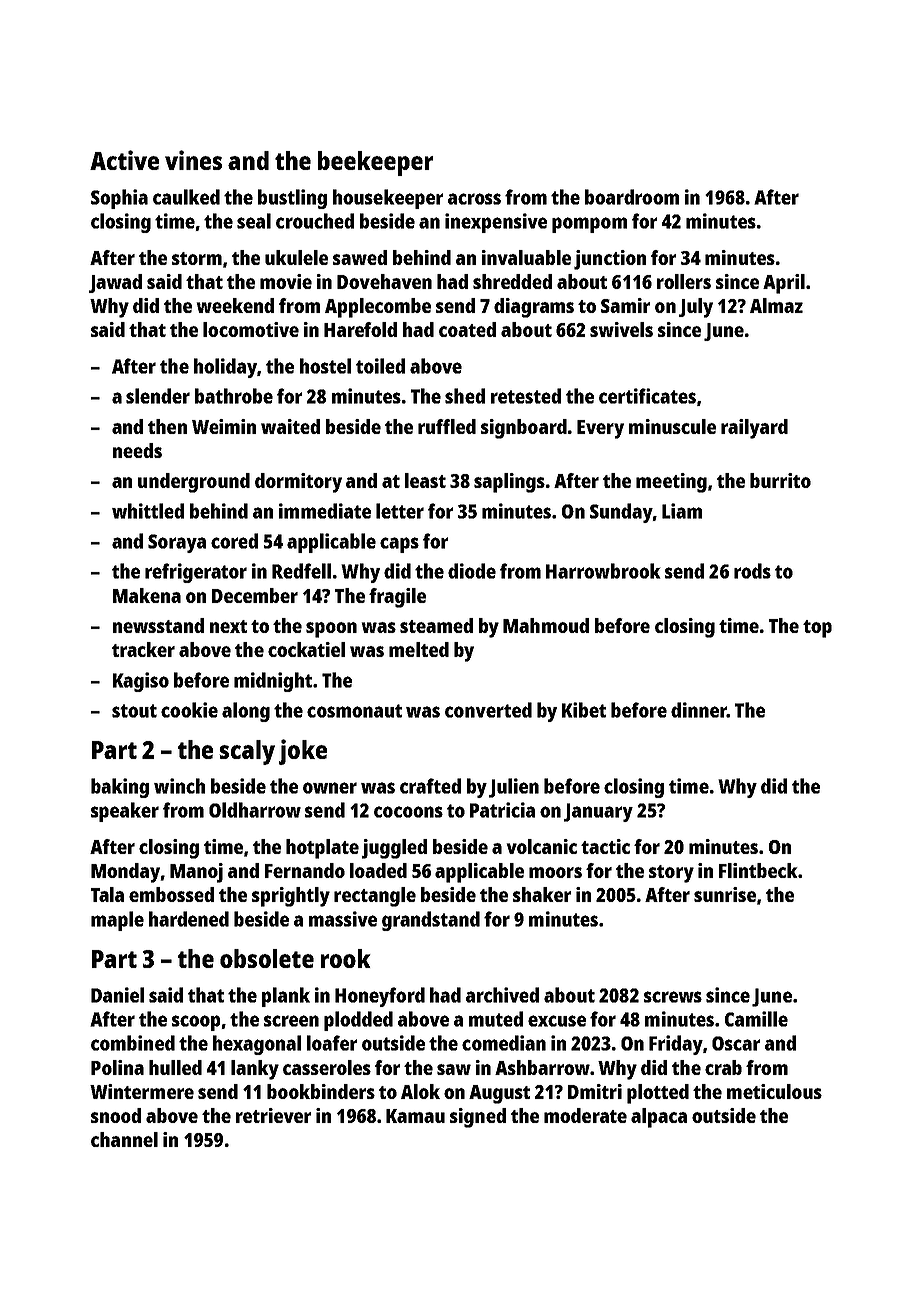  Describe the element at coordinates (756, 1019) in the document. I see `Camille` at that location.
